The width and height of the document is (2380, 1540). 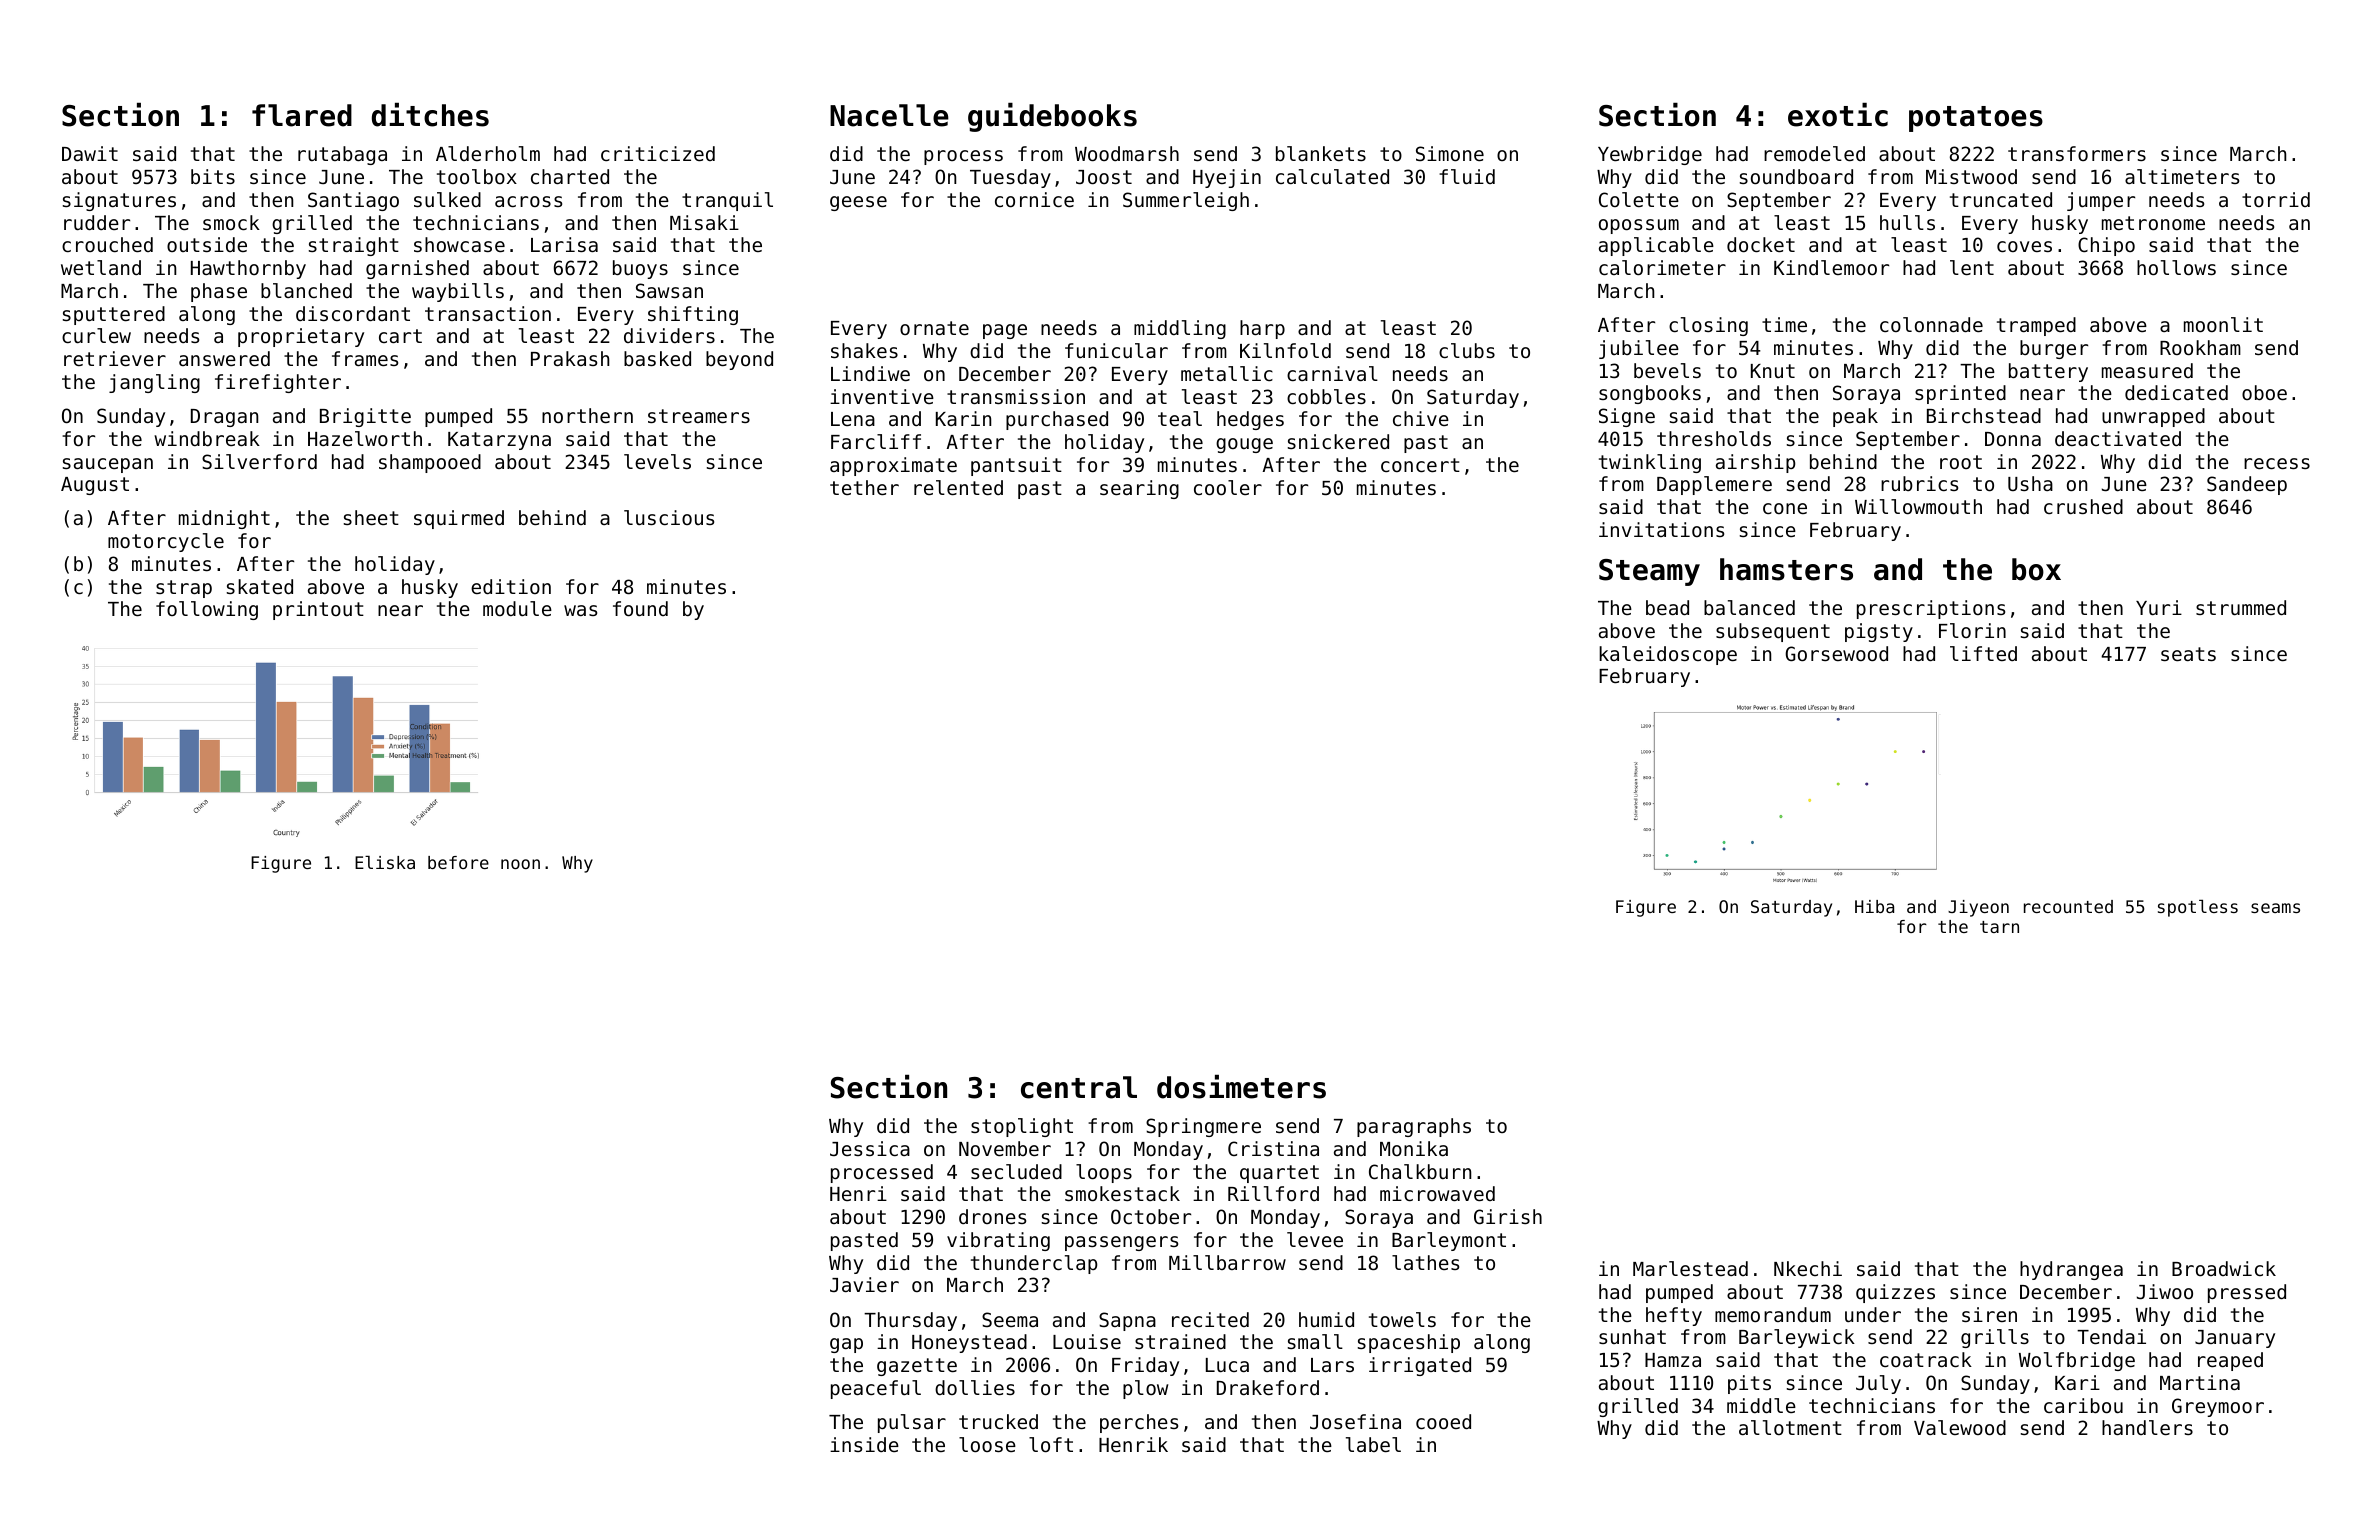 I want to click on paragraphs, so click(x=1414, y=1127).
